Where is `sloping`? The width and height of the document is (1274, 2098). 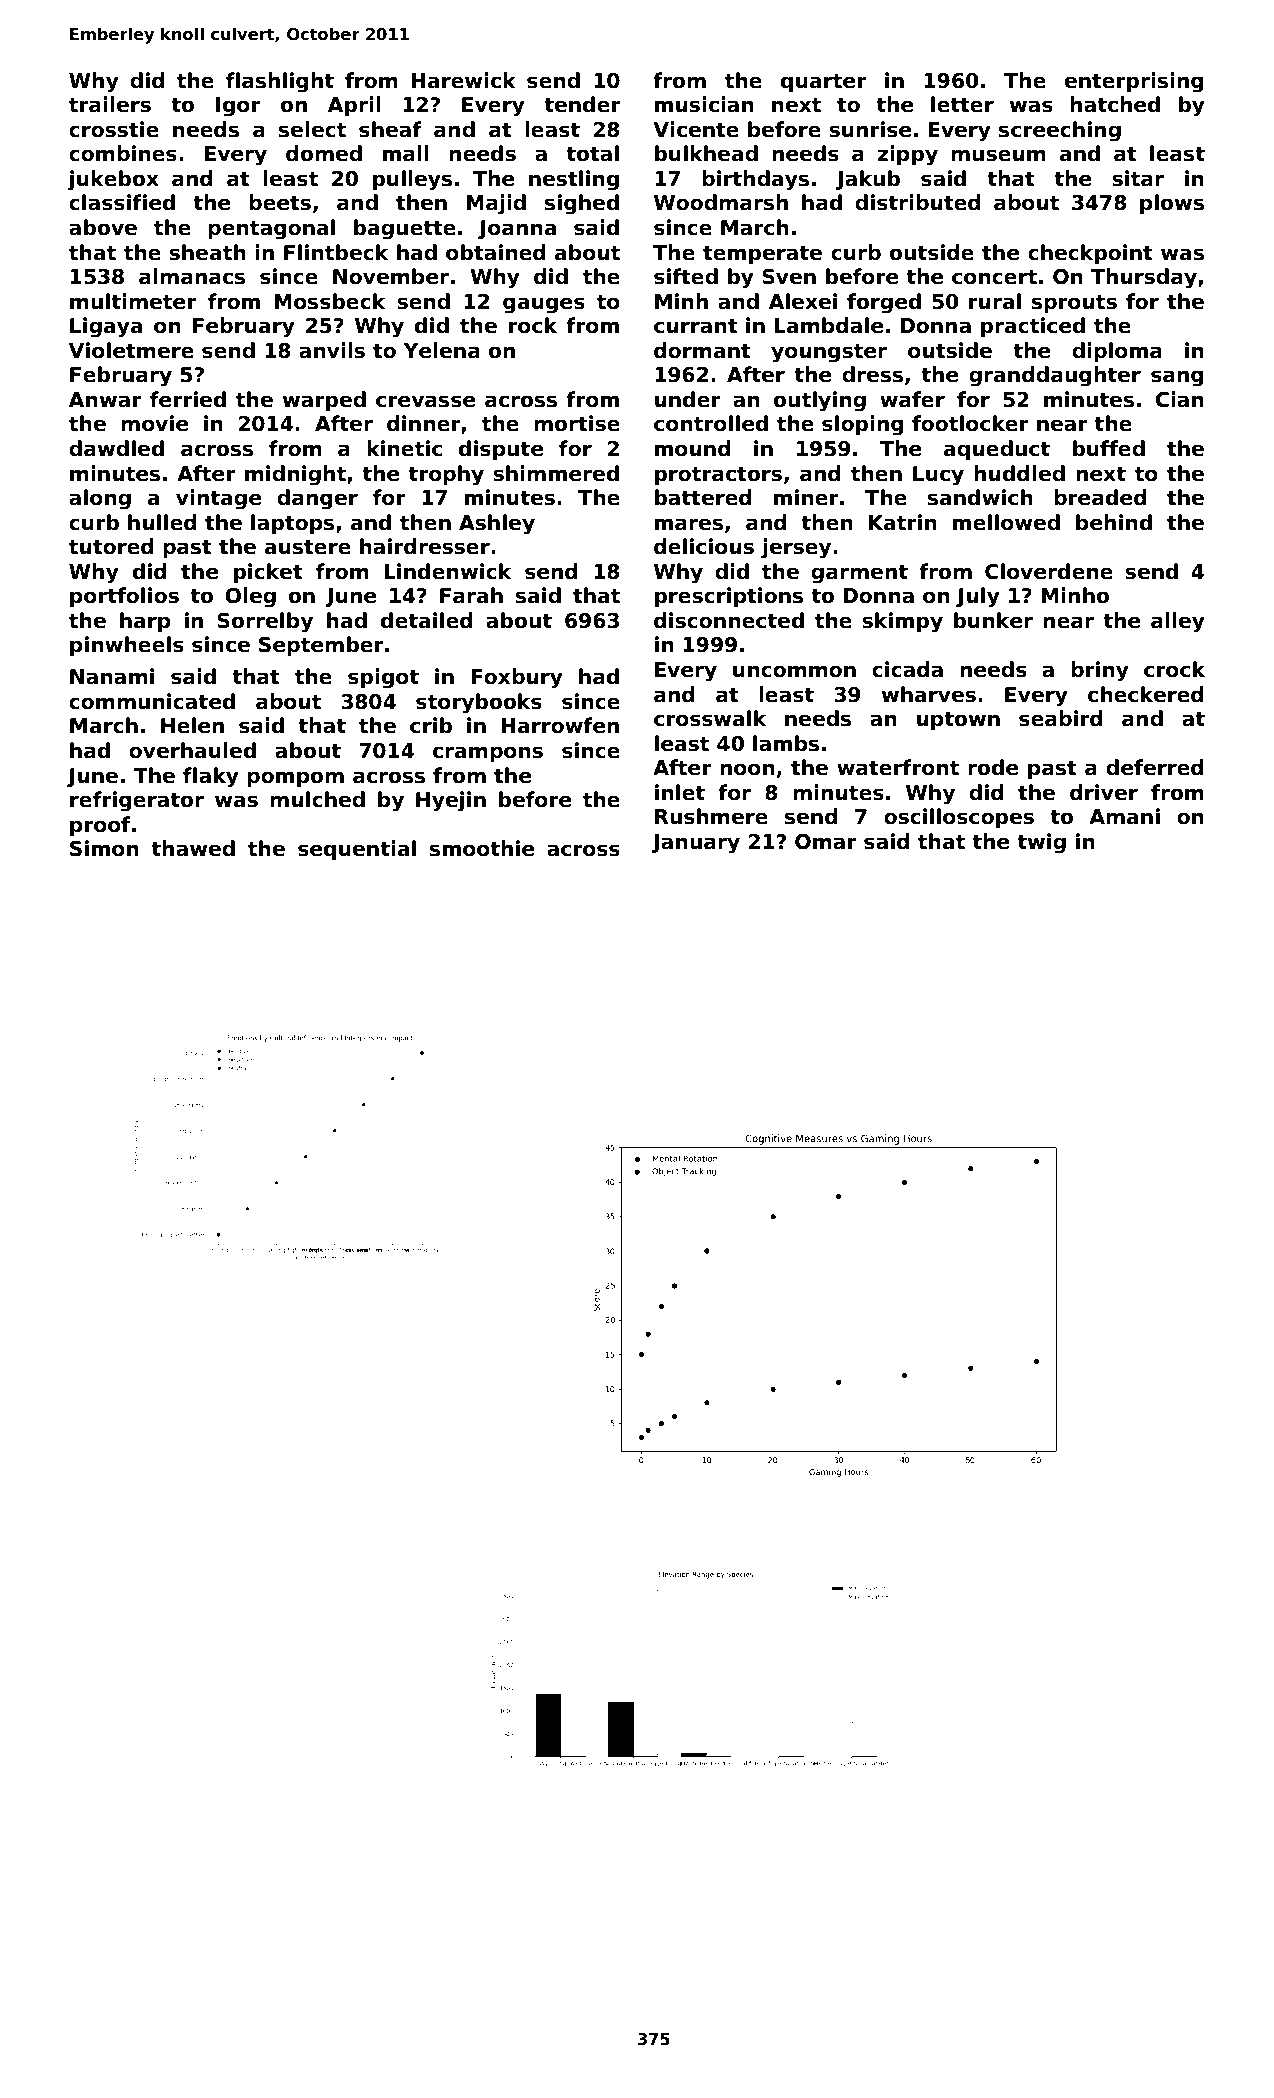
sloping is located at coordinates (863, 425).
